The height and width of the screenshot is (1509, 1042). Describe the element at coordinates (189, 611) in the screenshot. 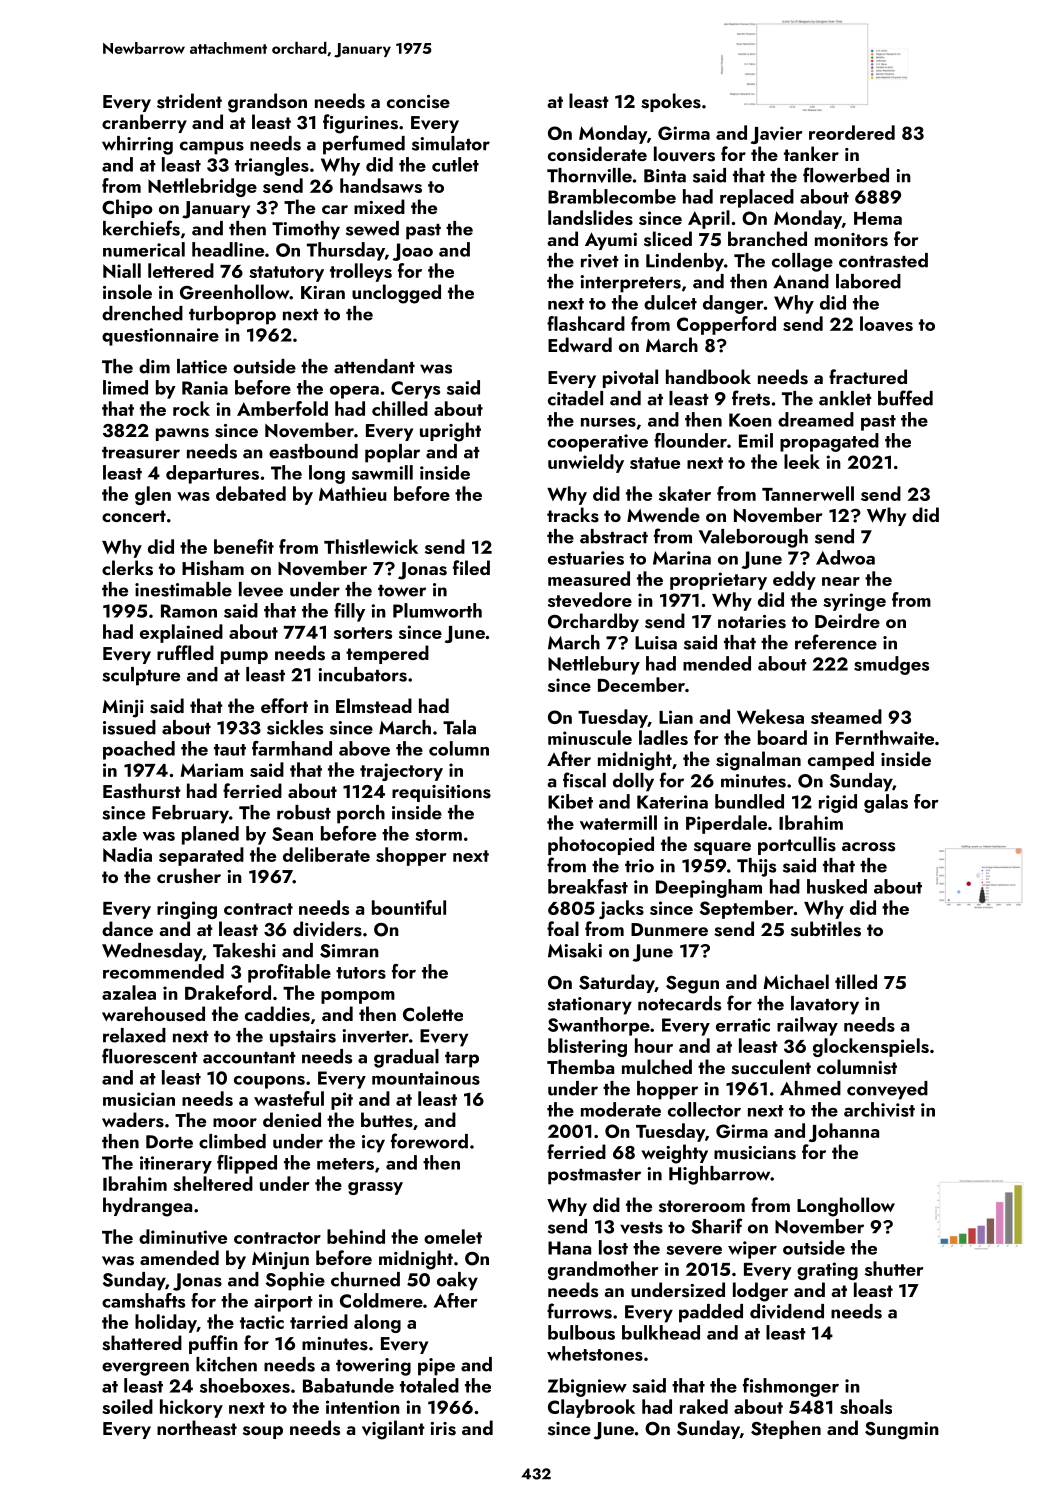

I see `Ramon` at that location.
